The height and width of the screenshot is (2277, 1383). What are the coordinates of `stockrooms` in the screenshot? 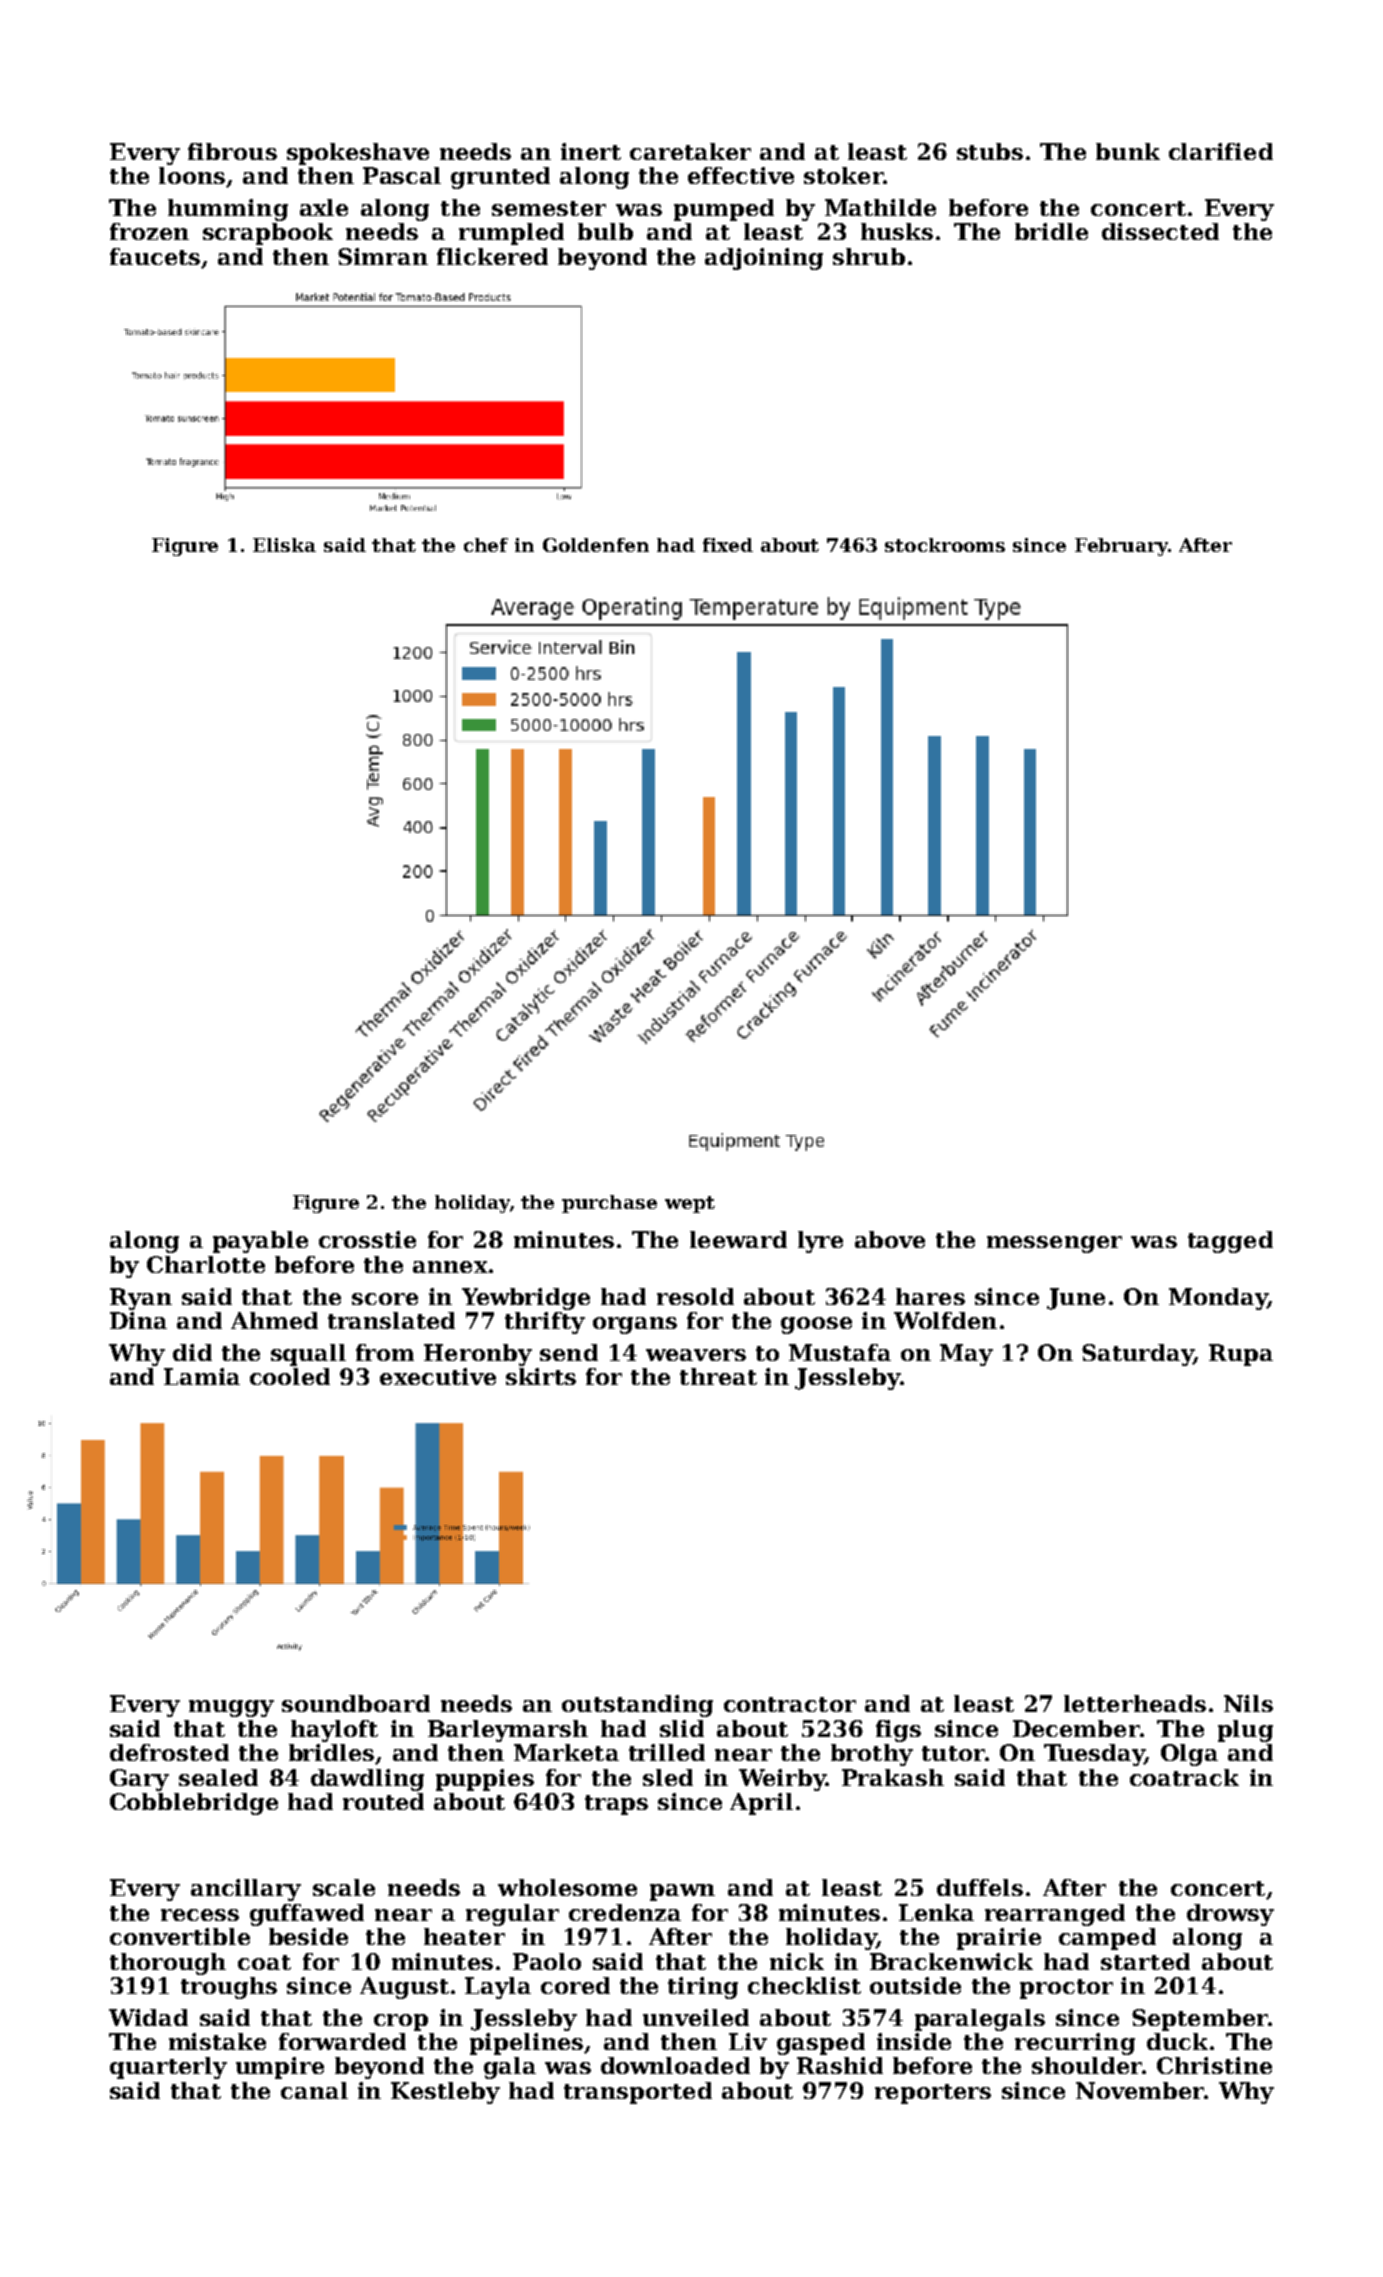 It's located at (945, 545).
